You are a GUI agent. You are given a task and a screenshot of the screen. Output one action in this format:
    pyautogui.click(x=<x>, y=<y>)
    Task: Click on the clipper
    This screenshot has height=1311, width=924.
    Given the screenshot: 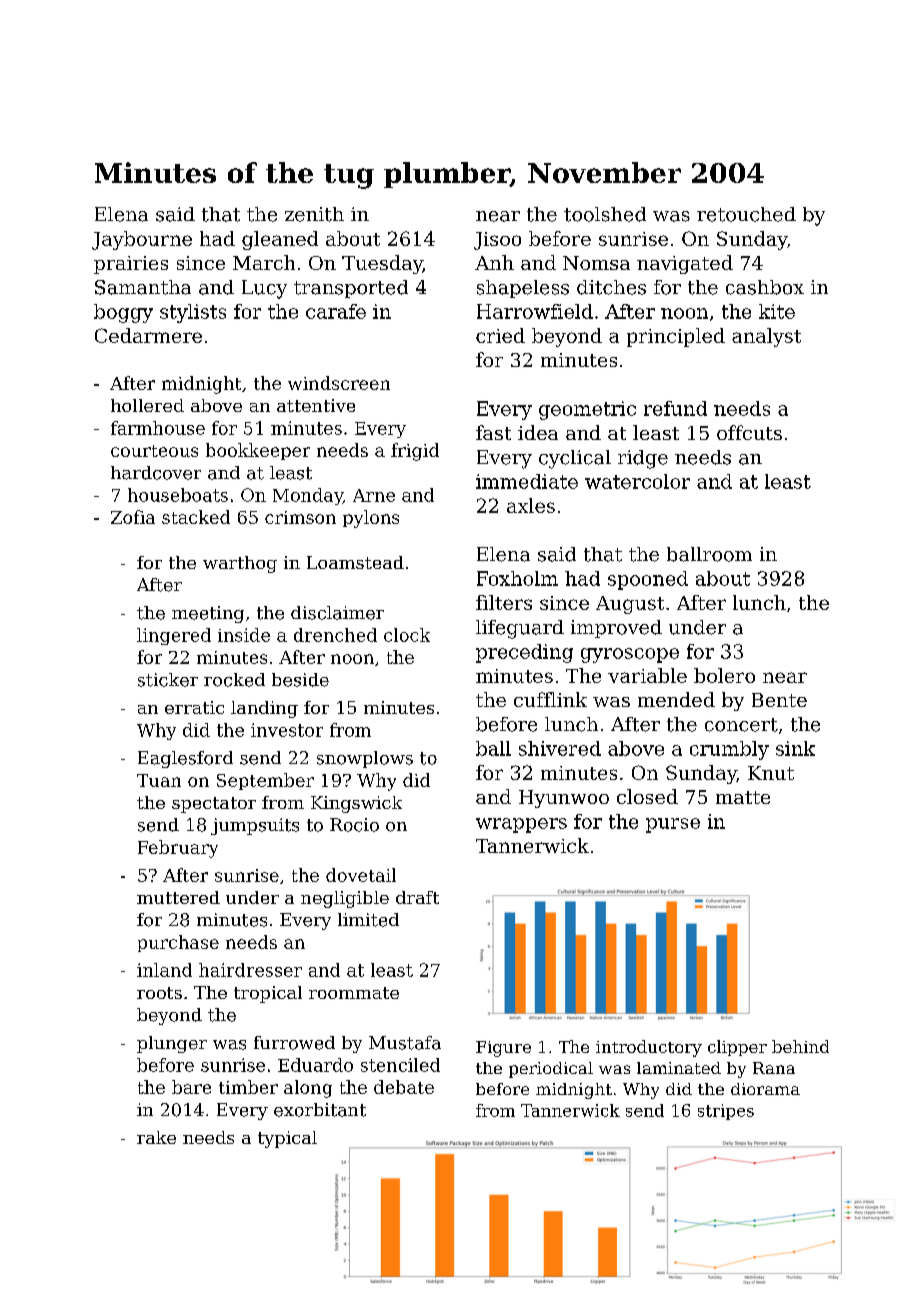 What is the action you would take?
    pyautogui.click(x=737, y=1048)
